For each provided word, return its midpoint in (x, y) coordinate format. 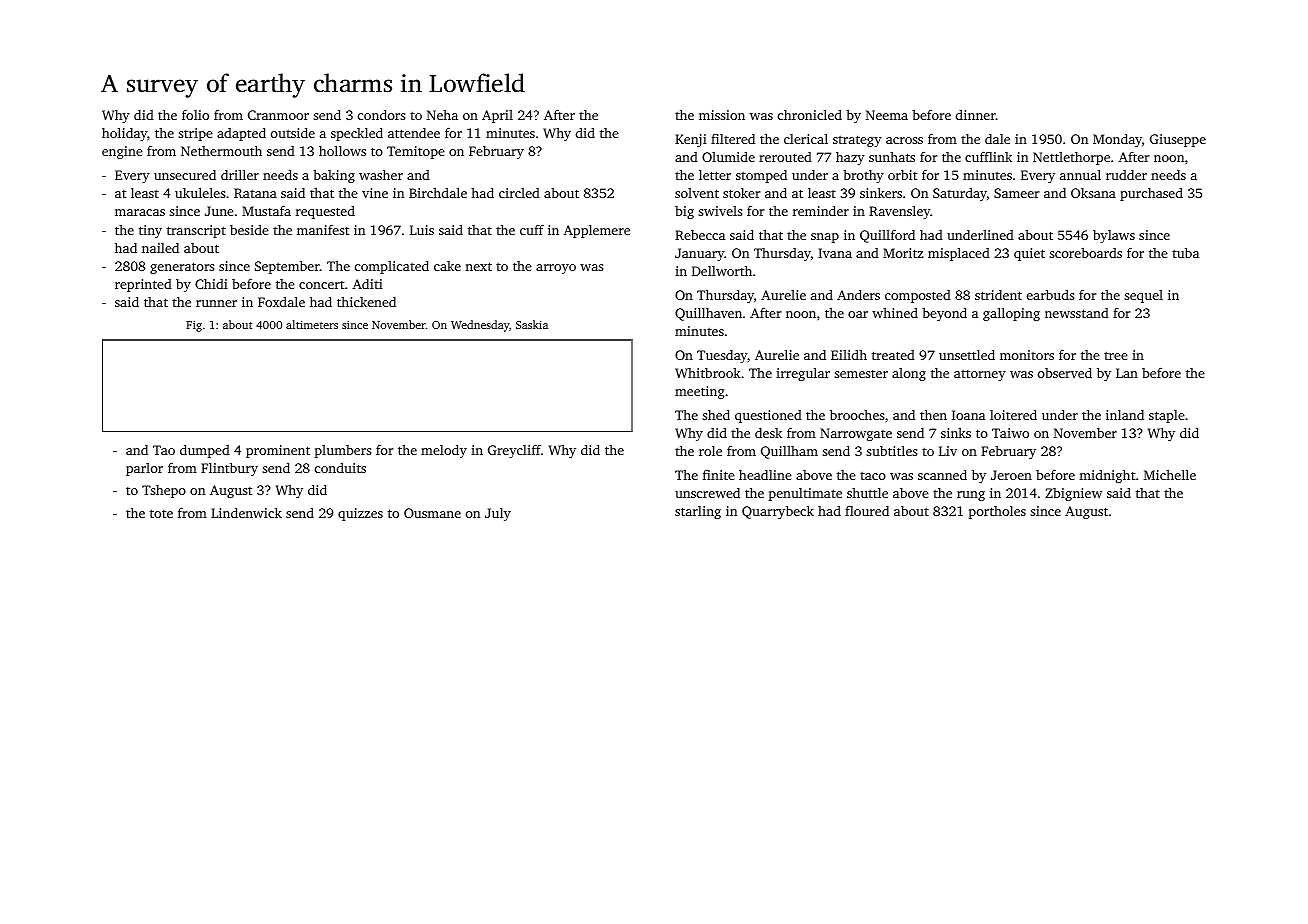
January (700, 254)
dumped (205, 451)
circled (519, 193)
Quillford (887, 236)
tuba (1185, 252)
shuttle (867, 493)
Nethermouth (221, 150)
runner (216, 303)
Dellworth (722, 270)
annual (1080, 174)
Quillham (789, 452)
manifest (323, 230)
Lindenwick (246, 512)
